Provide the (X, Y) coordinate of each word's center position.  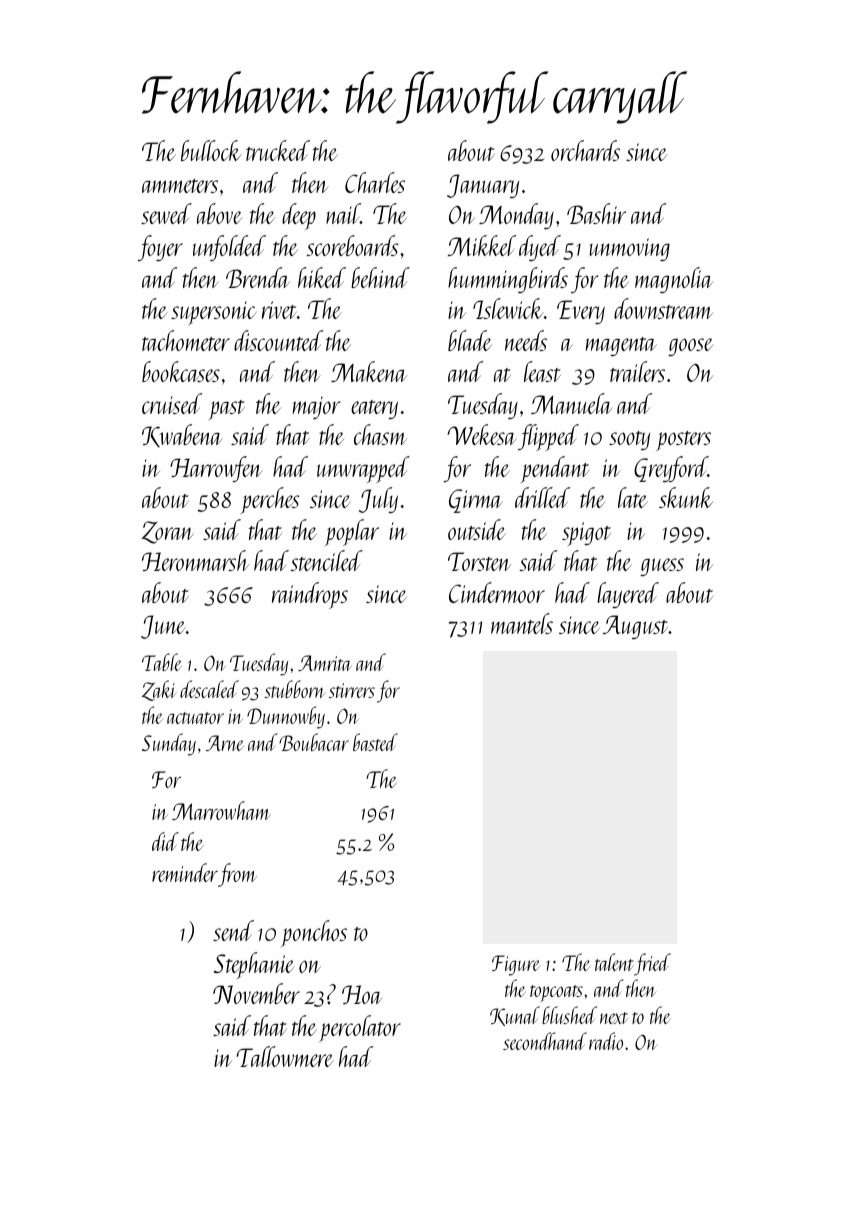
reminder (185, 872)
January (483, 186)
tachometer (186, 340)
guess (662, 567)
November (256, 993)
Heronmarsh (195, 560)
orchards (585, 150)
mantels (522, 623)
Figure (516, 965)
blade (470, 340)
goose (690, 347)
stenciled (326, 560)
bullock (211, 150)
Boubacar (314, 742)
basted (375, 742)
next (614, 1018)
